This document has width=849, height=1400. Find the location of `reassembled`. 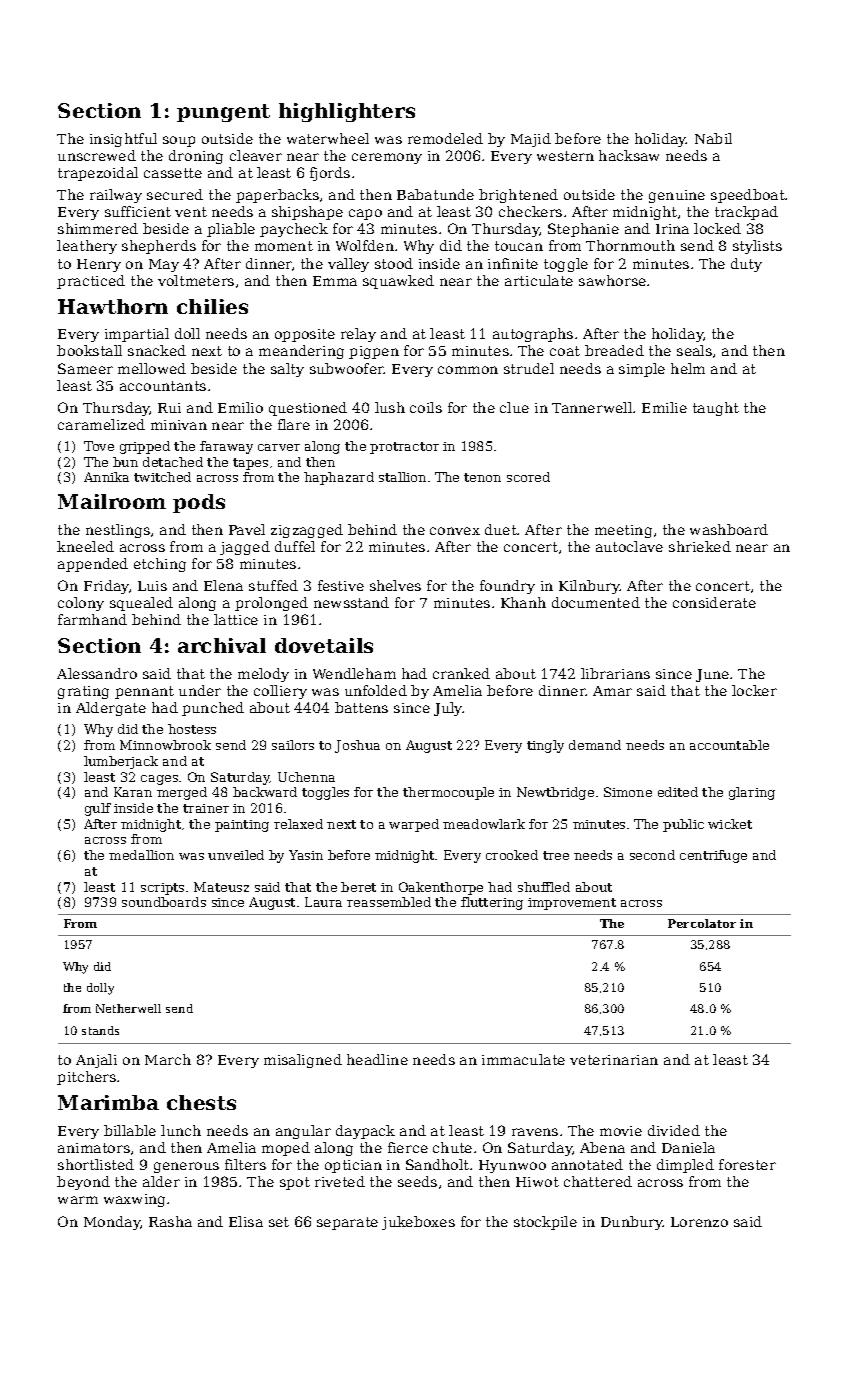

reassembled is located at coordinates (389, 902).
